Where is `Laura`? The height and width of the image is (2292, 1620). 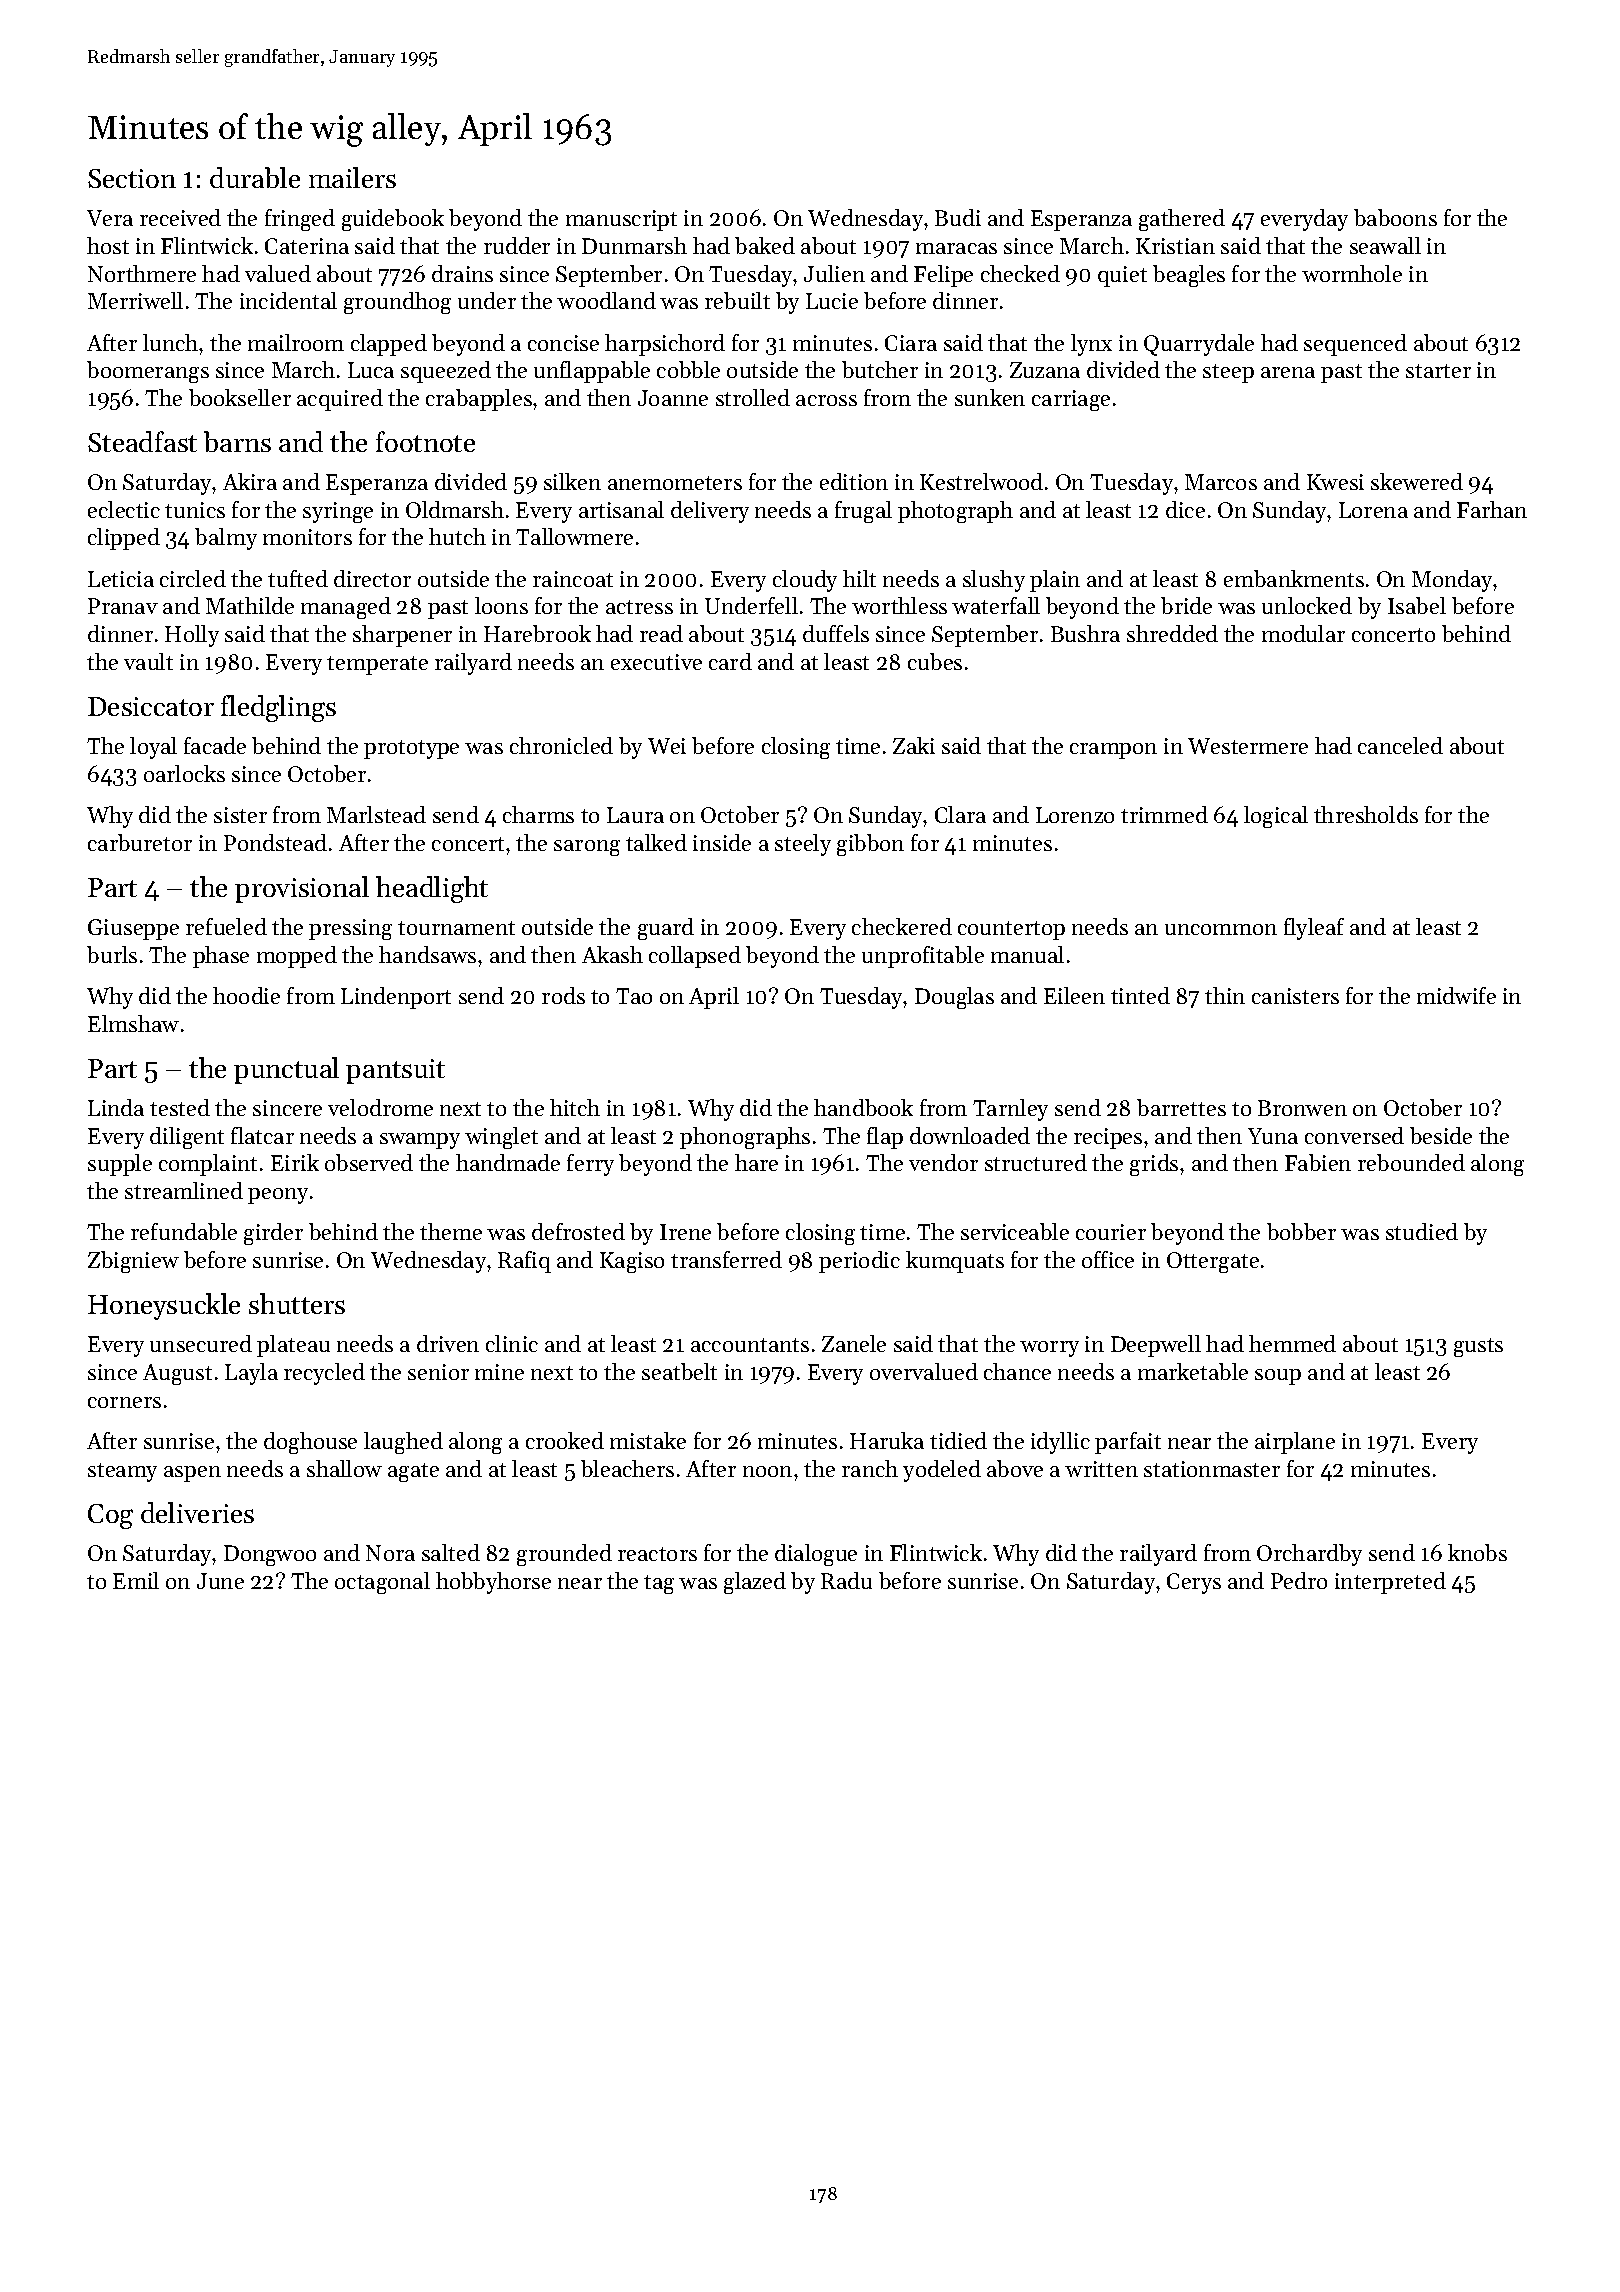
Laura is located at coordinates (635, 815).
